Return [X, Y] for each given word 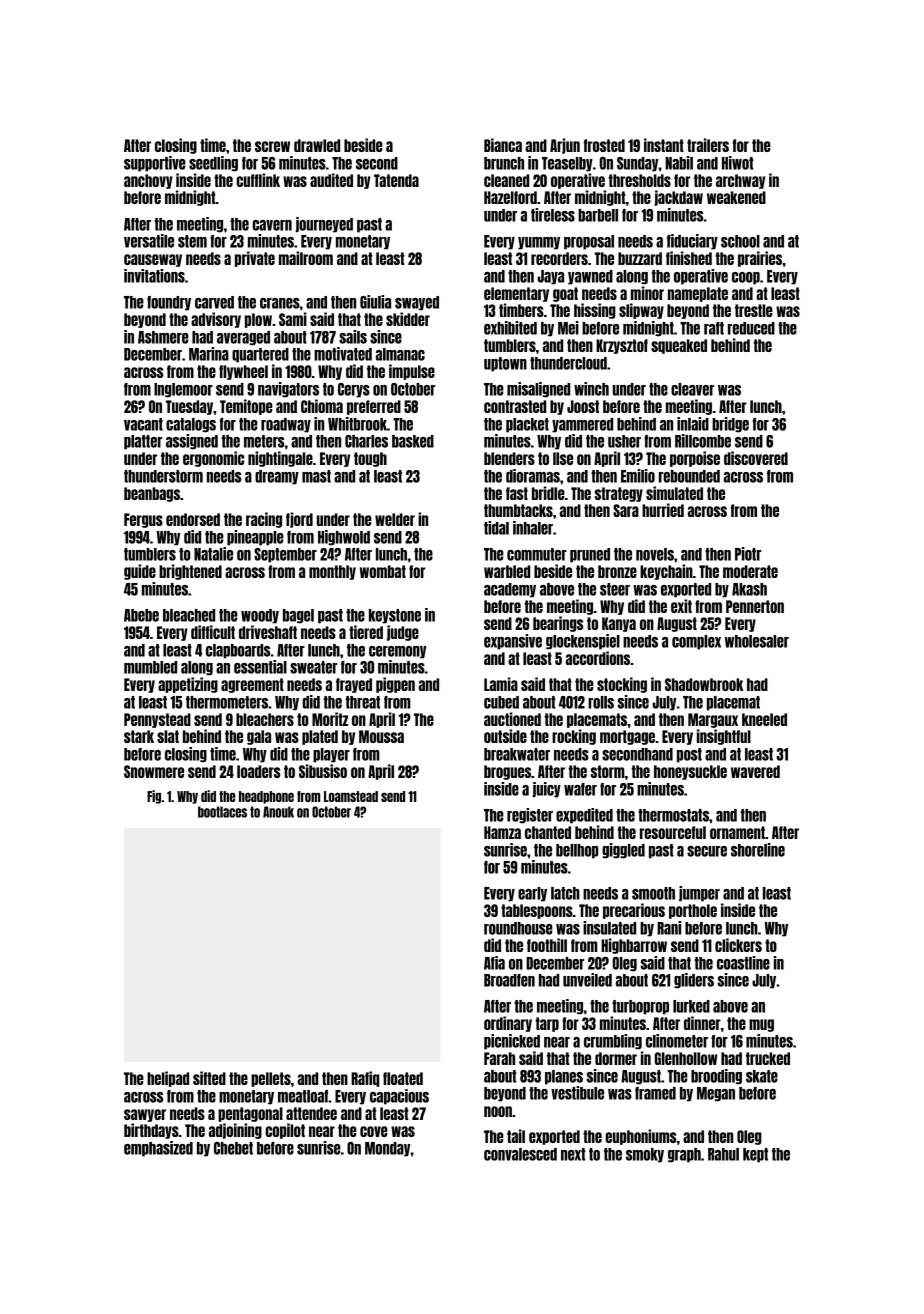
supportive [155, 164]
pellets [271, 1079]
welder [395, 519]
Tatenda [396, 180]
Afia [494, 963]
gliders [694, 981]
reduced [751, 328]
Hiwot [738, 163]
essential [260, 667]
